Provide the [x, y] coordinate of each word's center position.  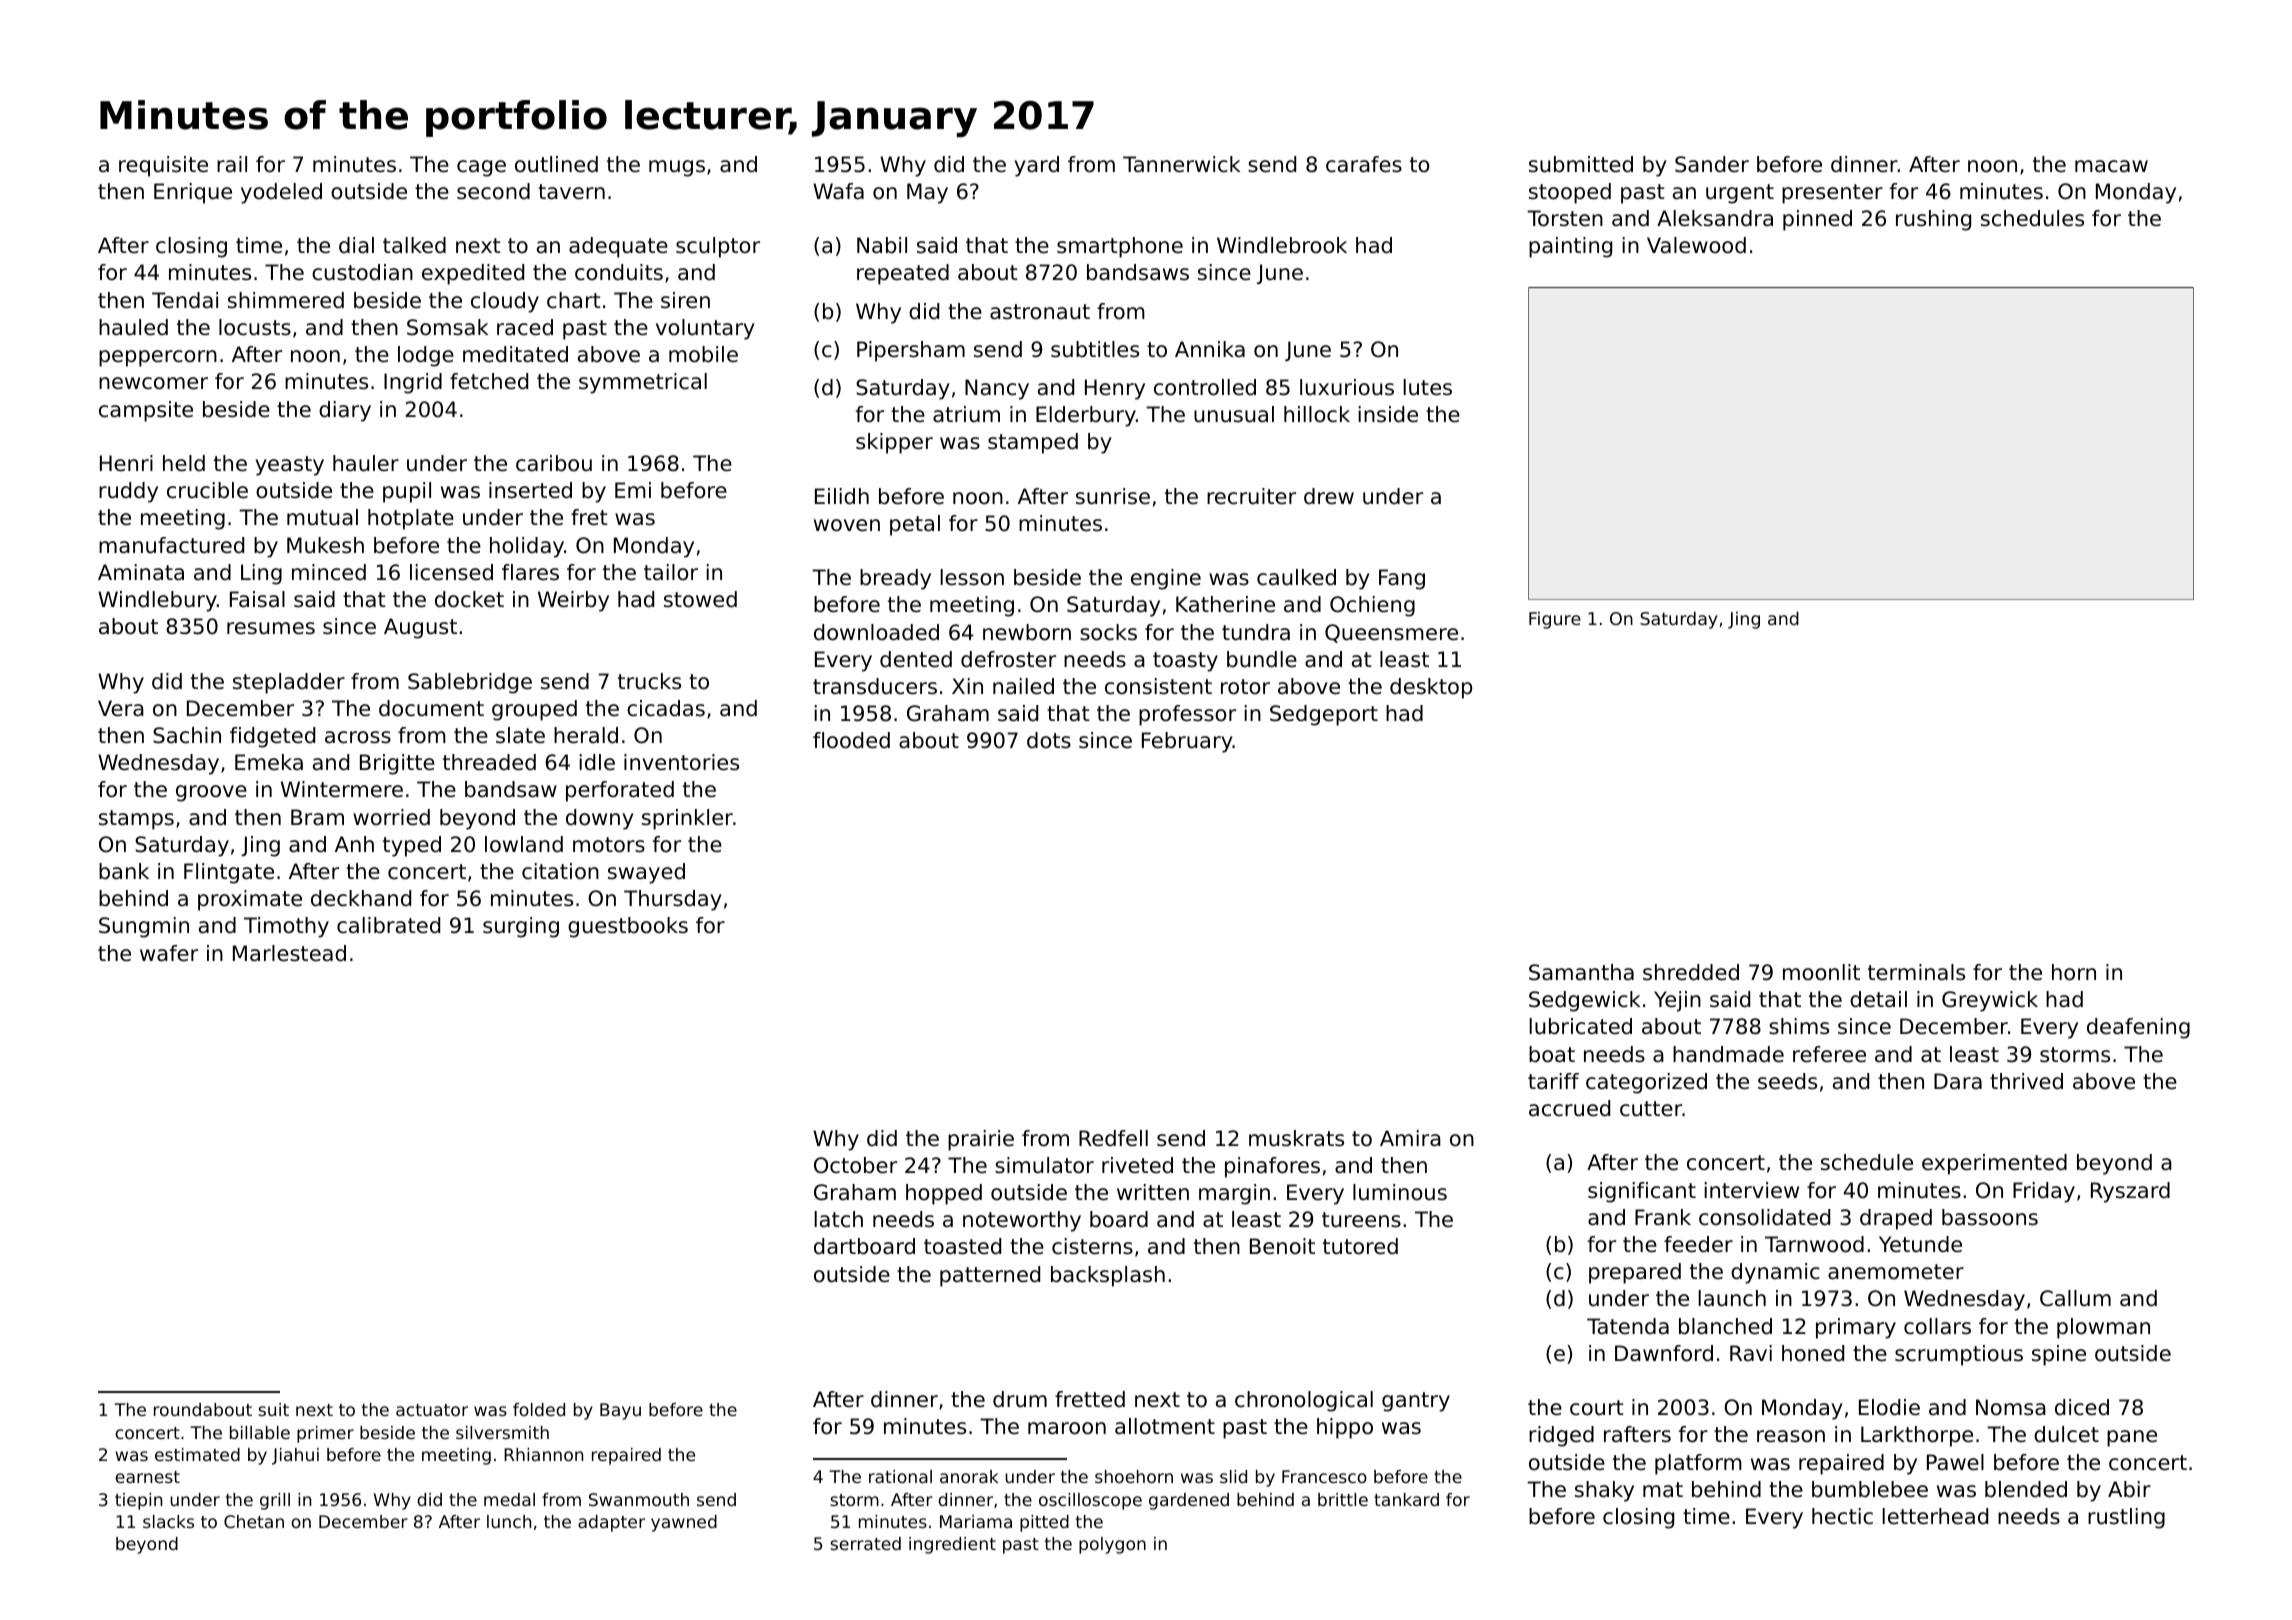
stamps [136, 820]
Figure [1555, 620]
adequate [618, 247]
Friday [2044, 1192]
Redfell [1113, 1138]
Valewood [1696, 245]
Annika [1210, 349]
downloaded [876, 632]
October [855, 1165]
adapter [611, 1523]
